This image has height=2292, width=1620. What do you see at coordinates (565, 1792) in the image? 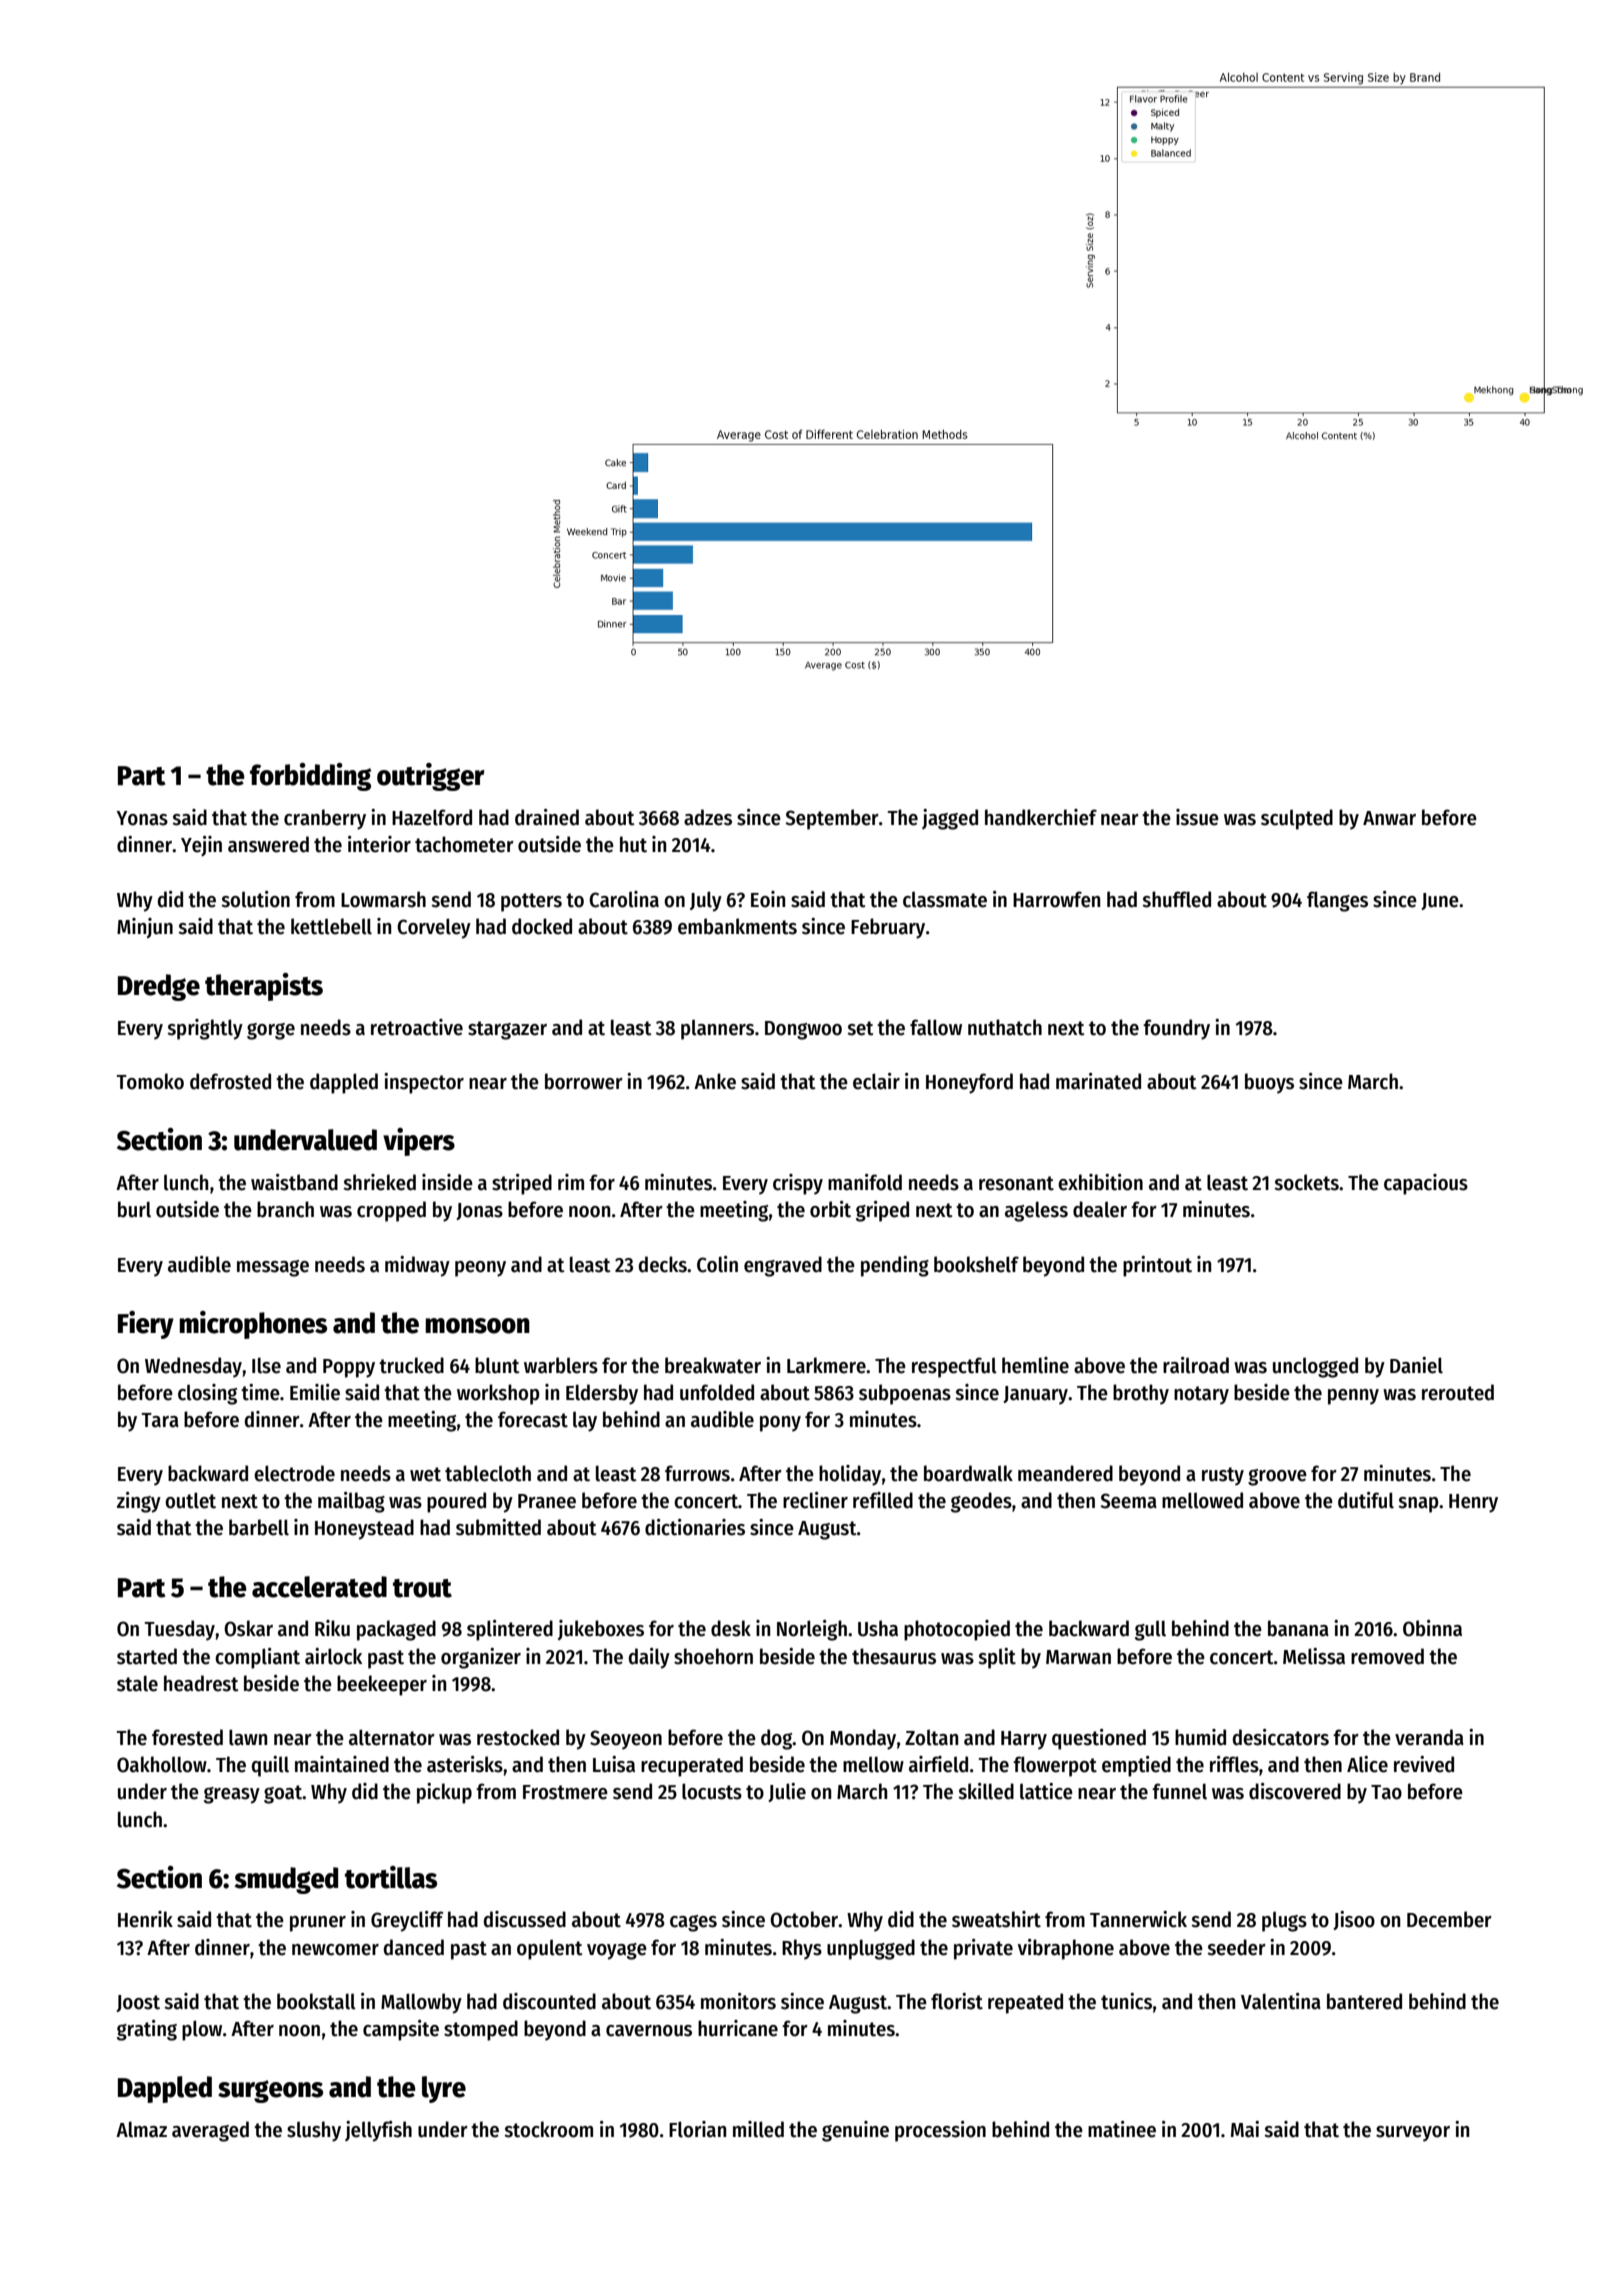
I see `Frostmere` at bounding box center [565, 1792].
